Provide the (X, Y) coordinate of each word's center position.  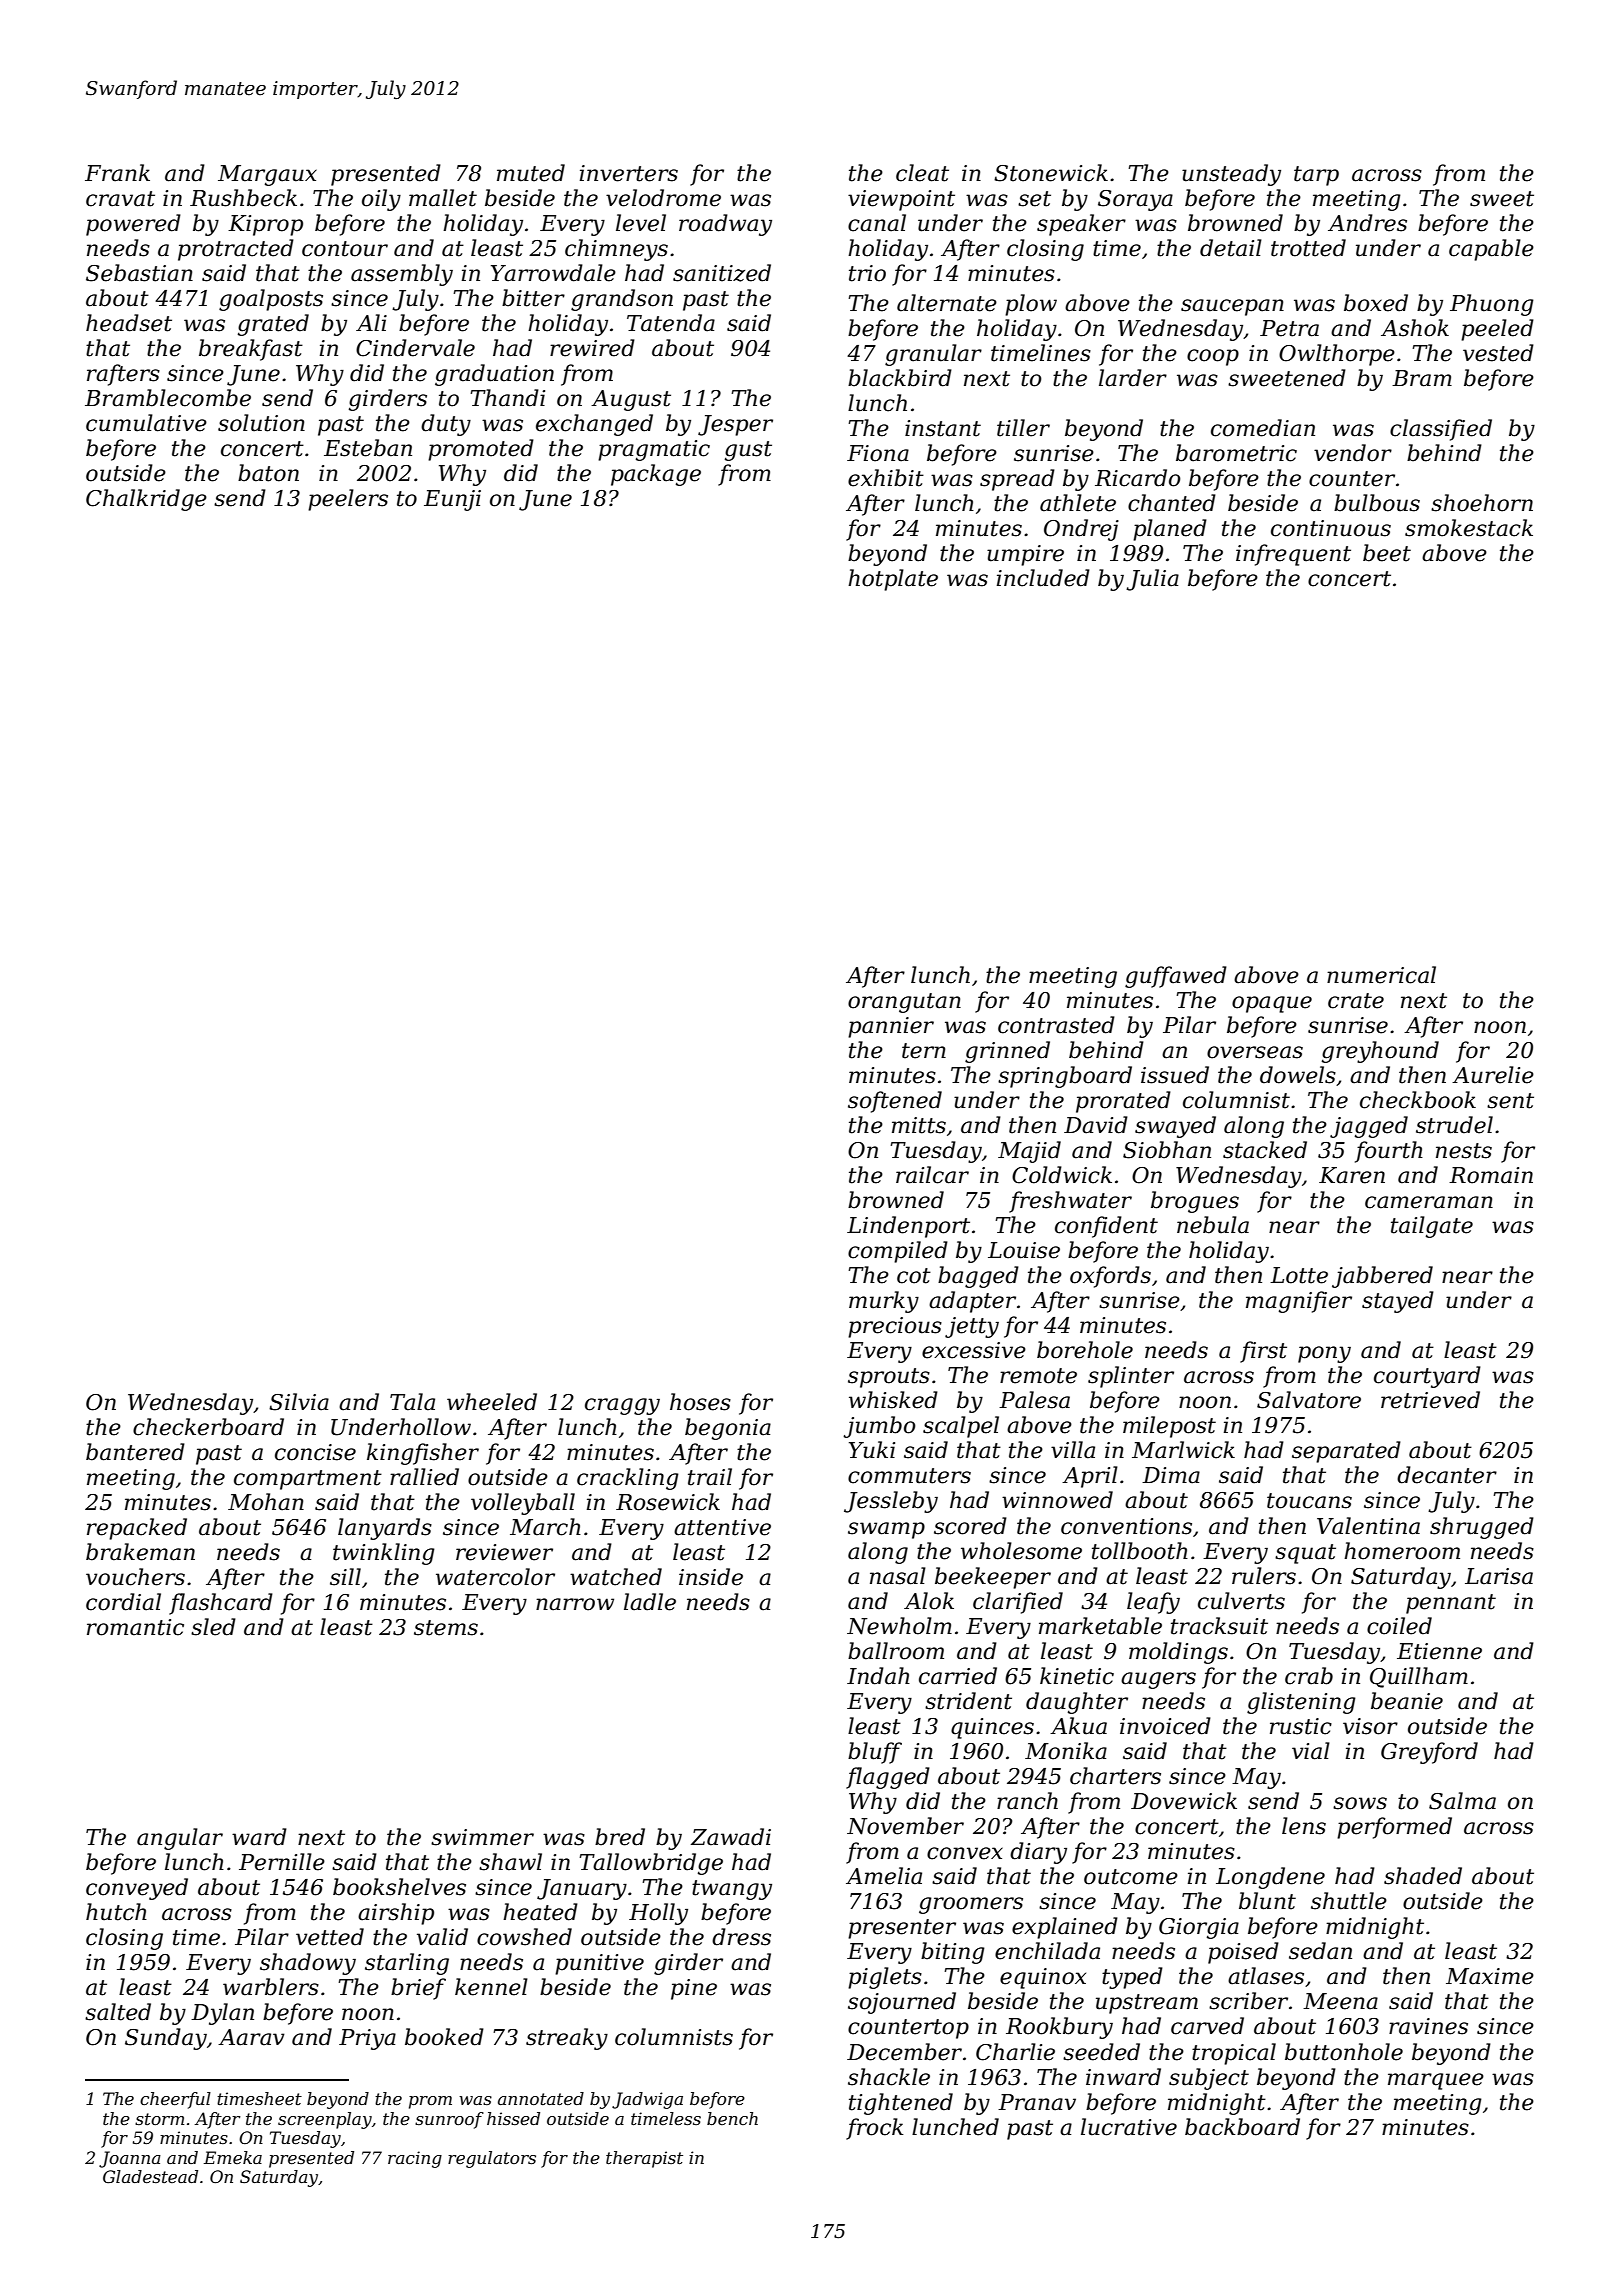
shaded (1423, 1876)
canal (877, 223)
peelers (348, 500)
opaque (1272, 1004)
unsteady (1231, 175)
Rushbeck (243, 198)
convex (965, 1853)
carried (958, 1676)
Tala (412, 1402)
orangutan (904, 1003)
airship (396, 1914)
